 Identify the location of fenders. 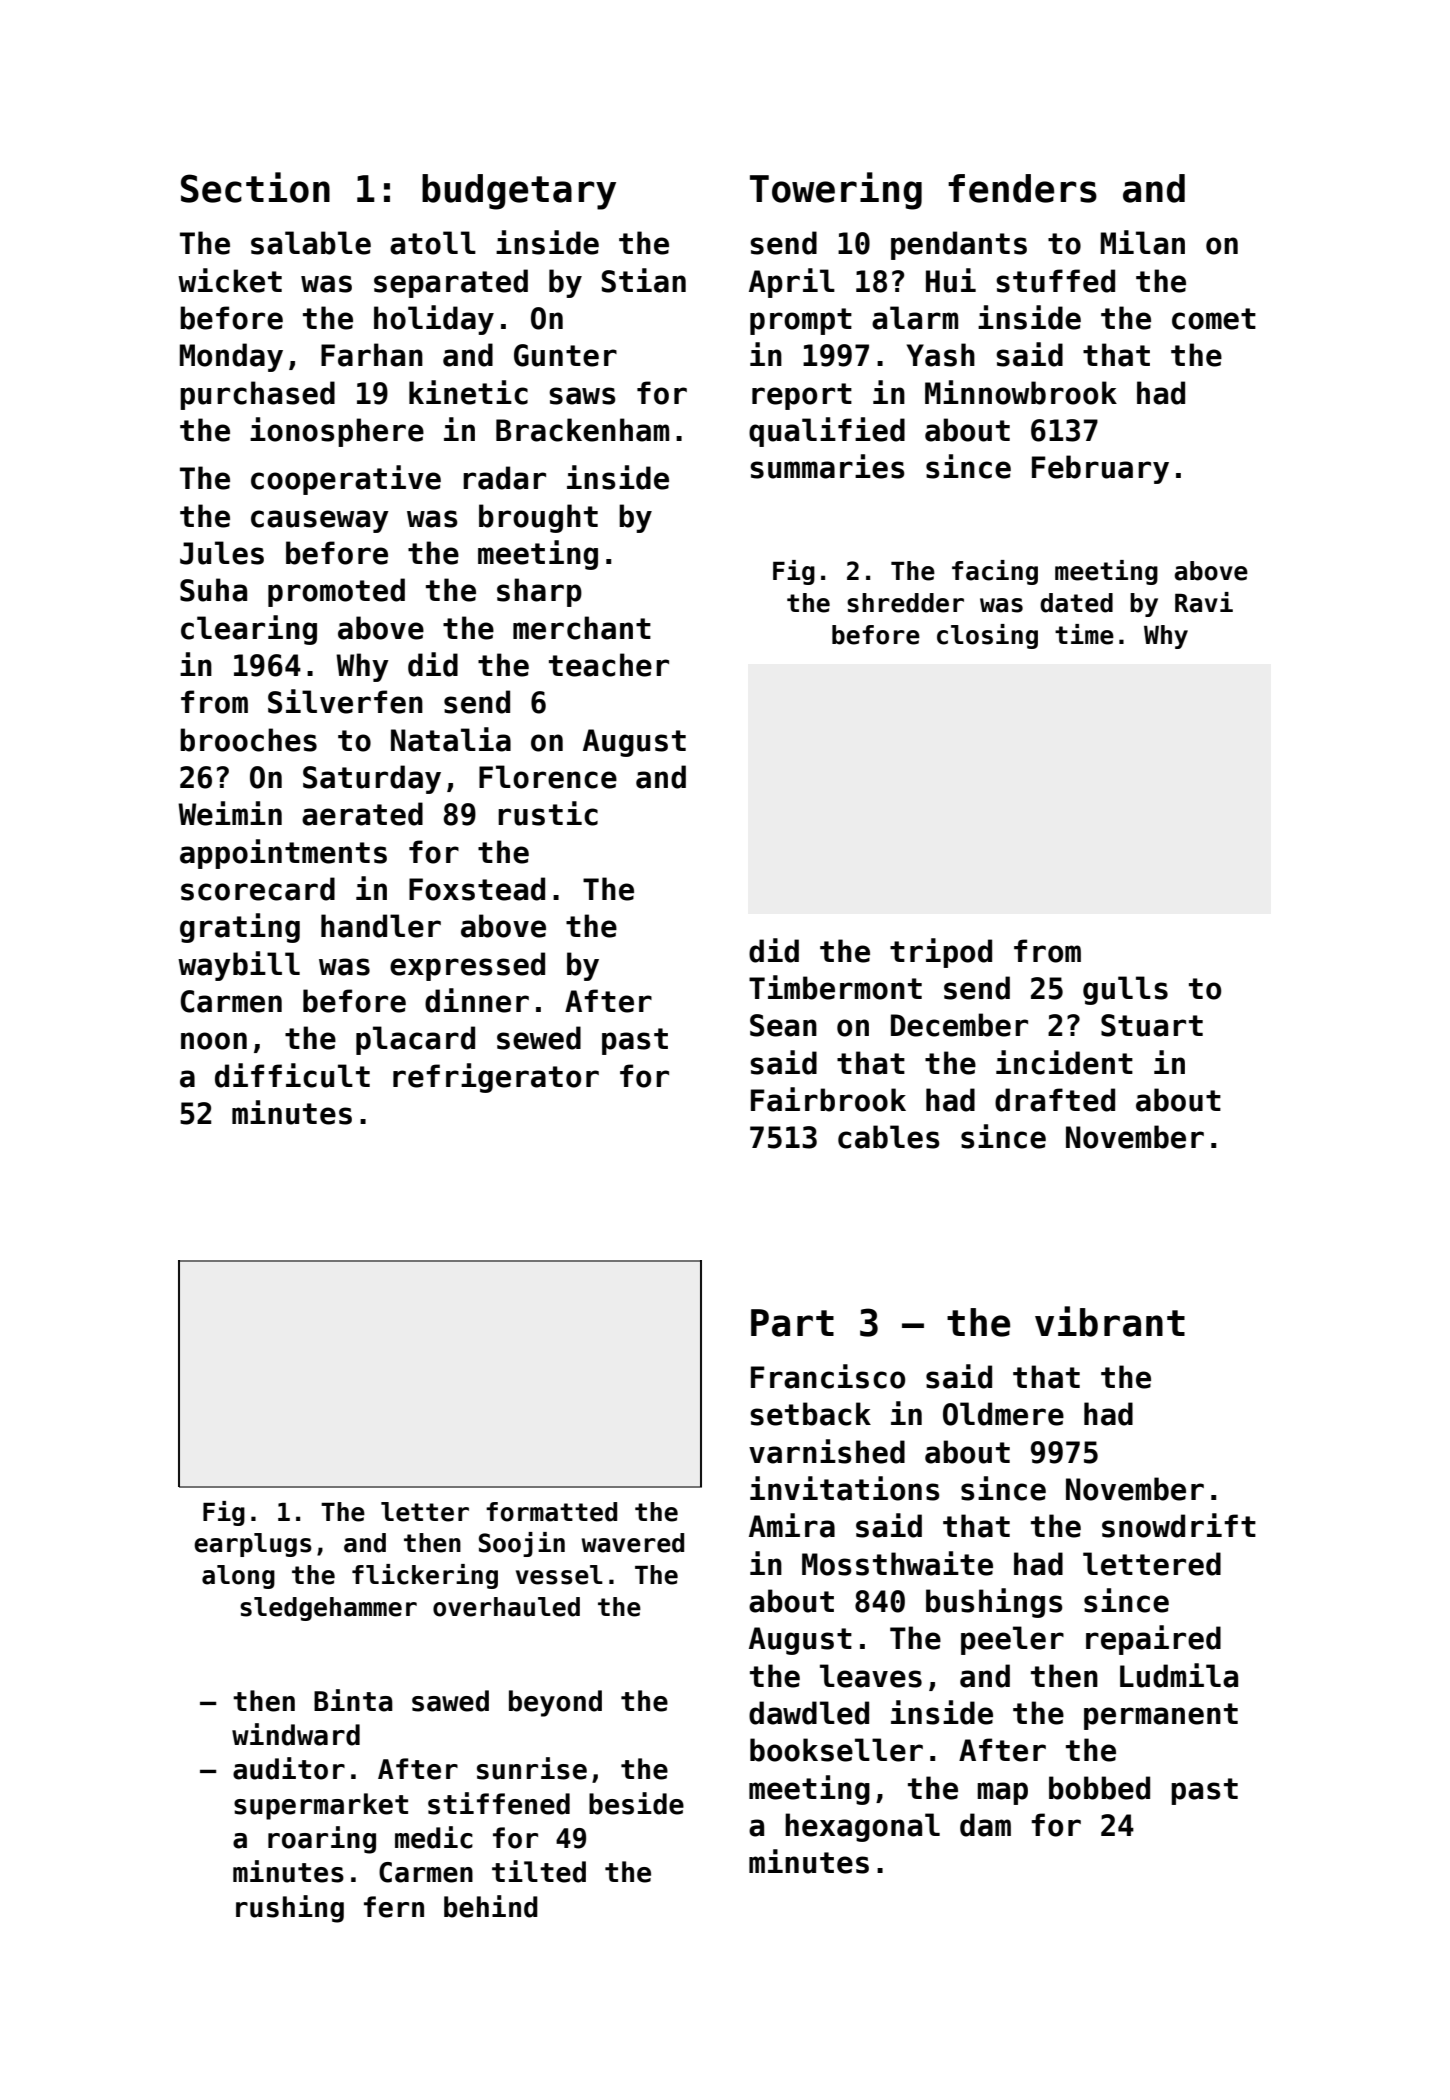
(1022, 188).
